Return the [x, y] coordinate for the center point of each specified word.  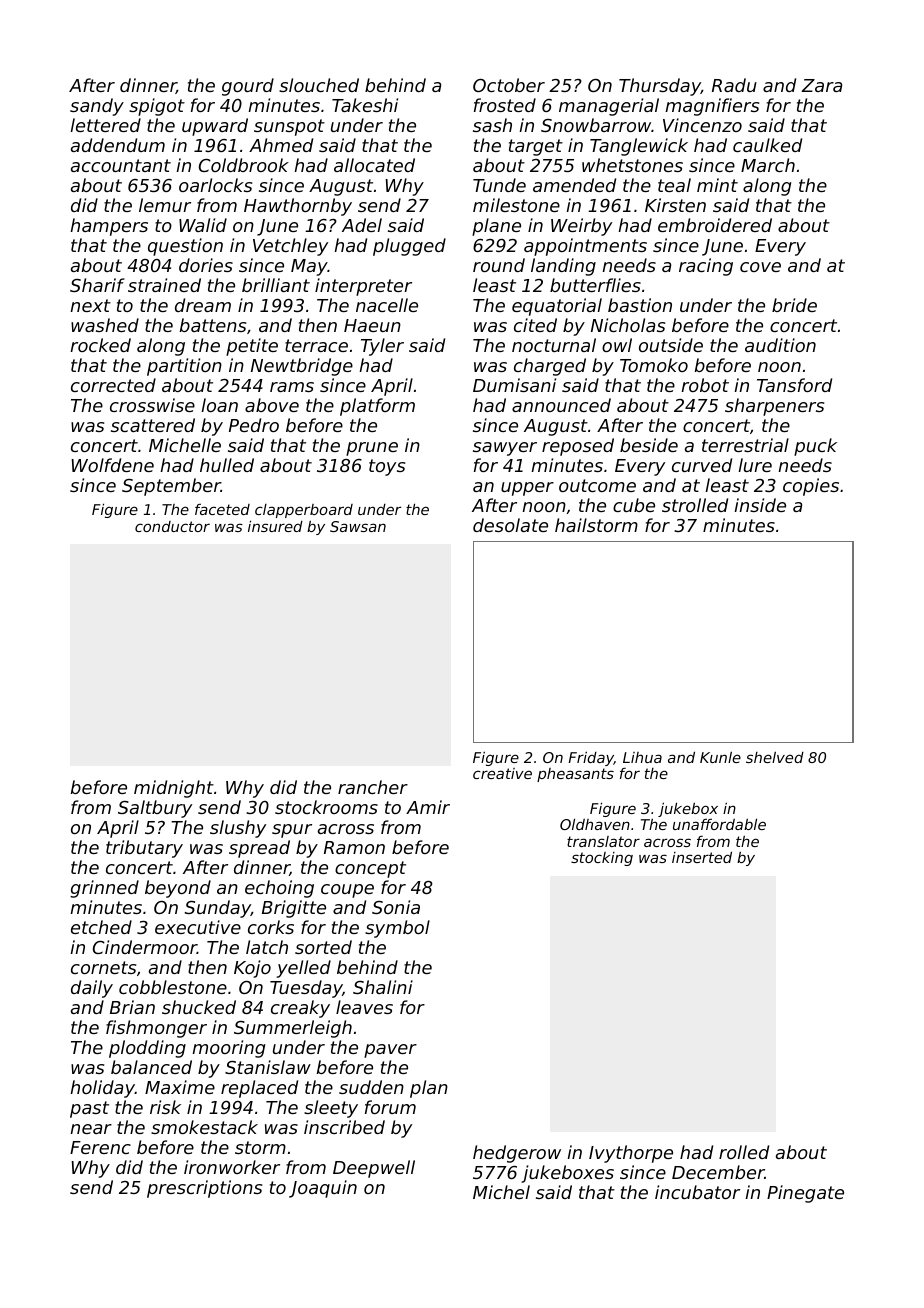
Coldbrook [244, 165]
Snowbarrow [596, 125]
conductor [172, 526]
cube [634, 505]
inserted [702, 857]
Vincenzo [702, 125]
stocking [602, 859]
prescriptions [204, 1189]
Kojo [252, 969]
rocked [100, 345]
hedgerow [517, 1154]
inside [760, 505]
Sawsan [358, 526]
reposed [578, 447]
